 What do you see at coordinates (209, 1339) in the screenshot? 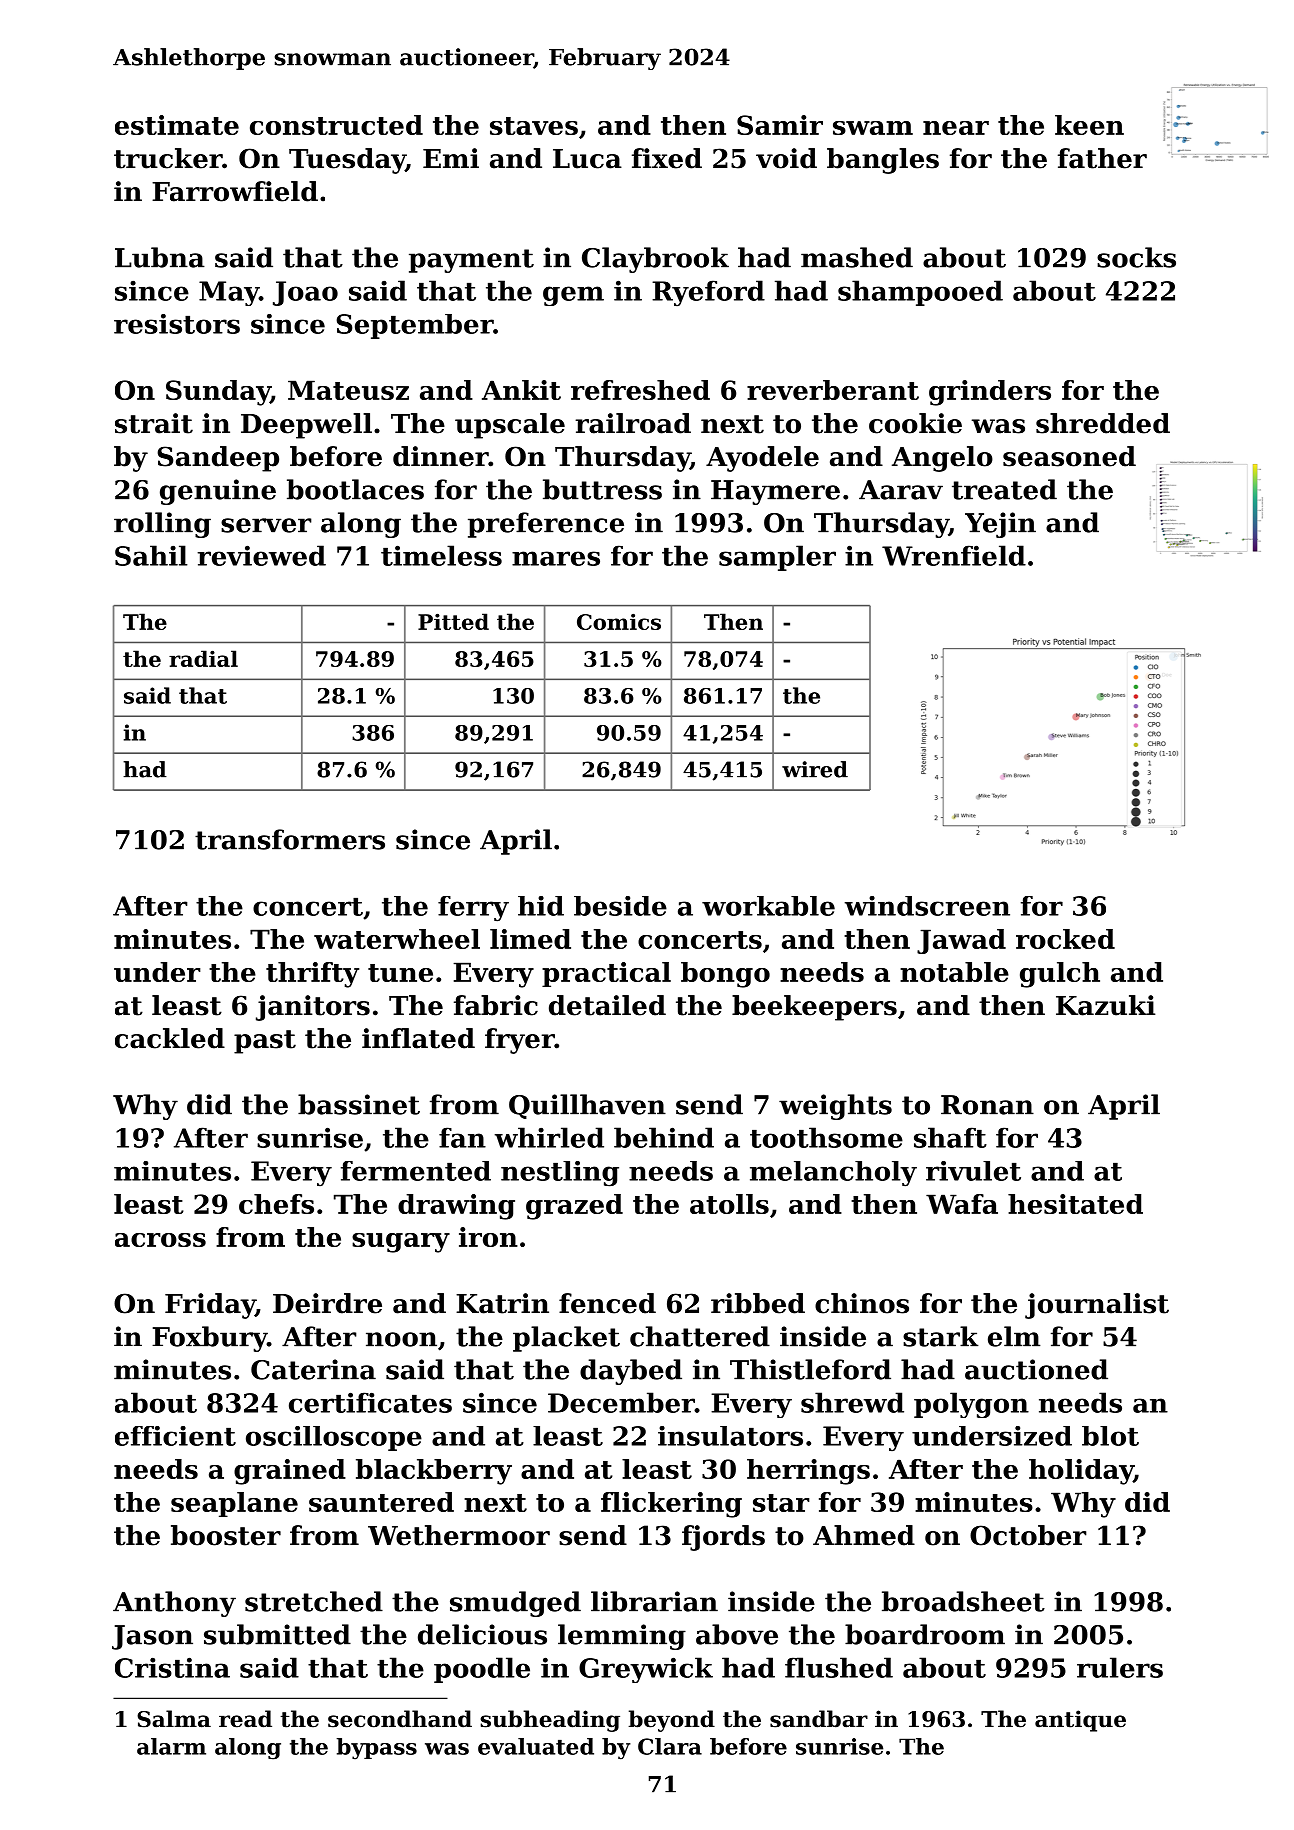
I see `Foxbury` at bounding box center [209, 1339].
